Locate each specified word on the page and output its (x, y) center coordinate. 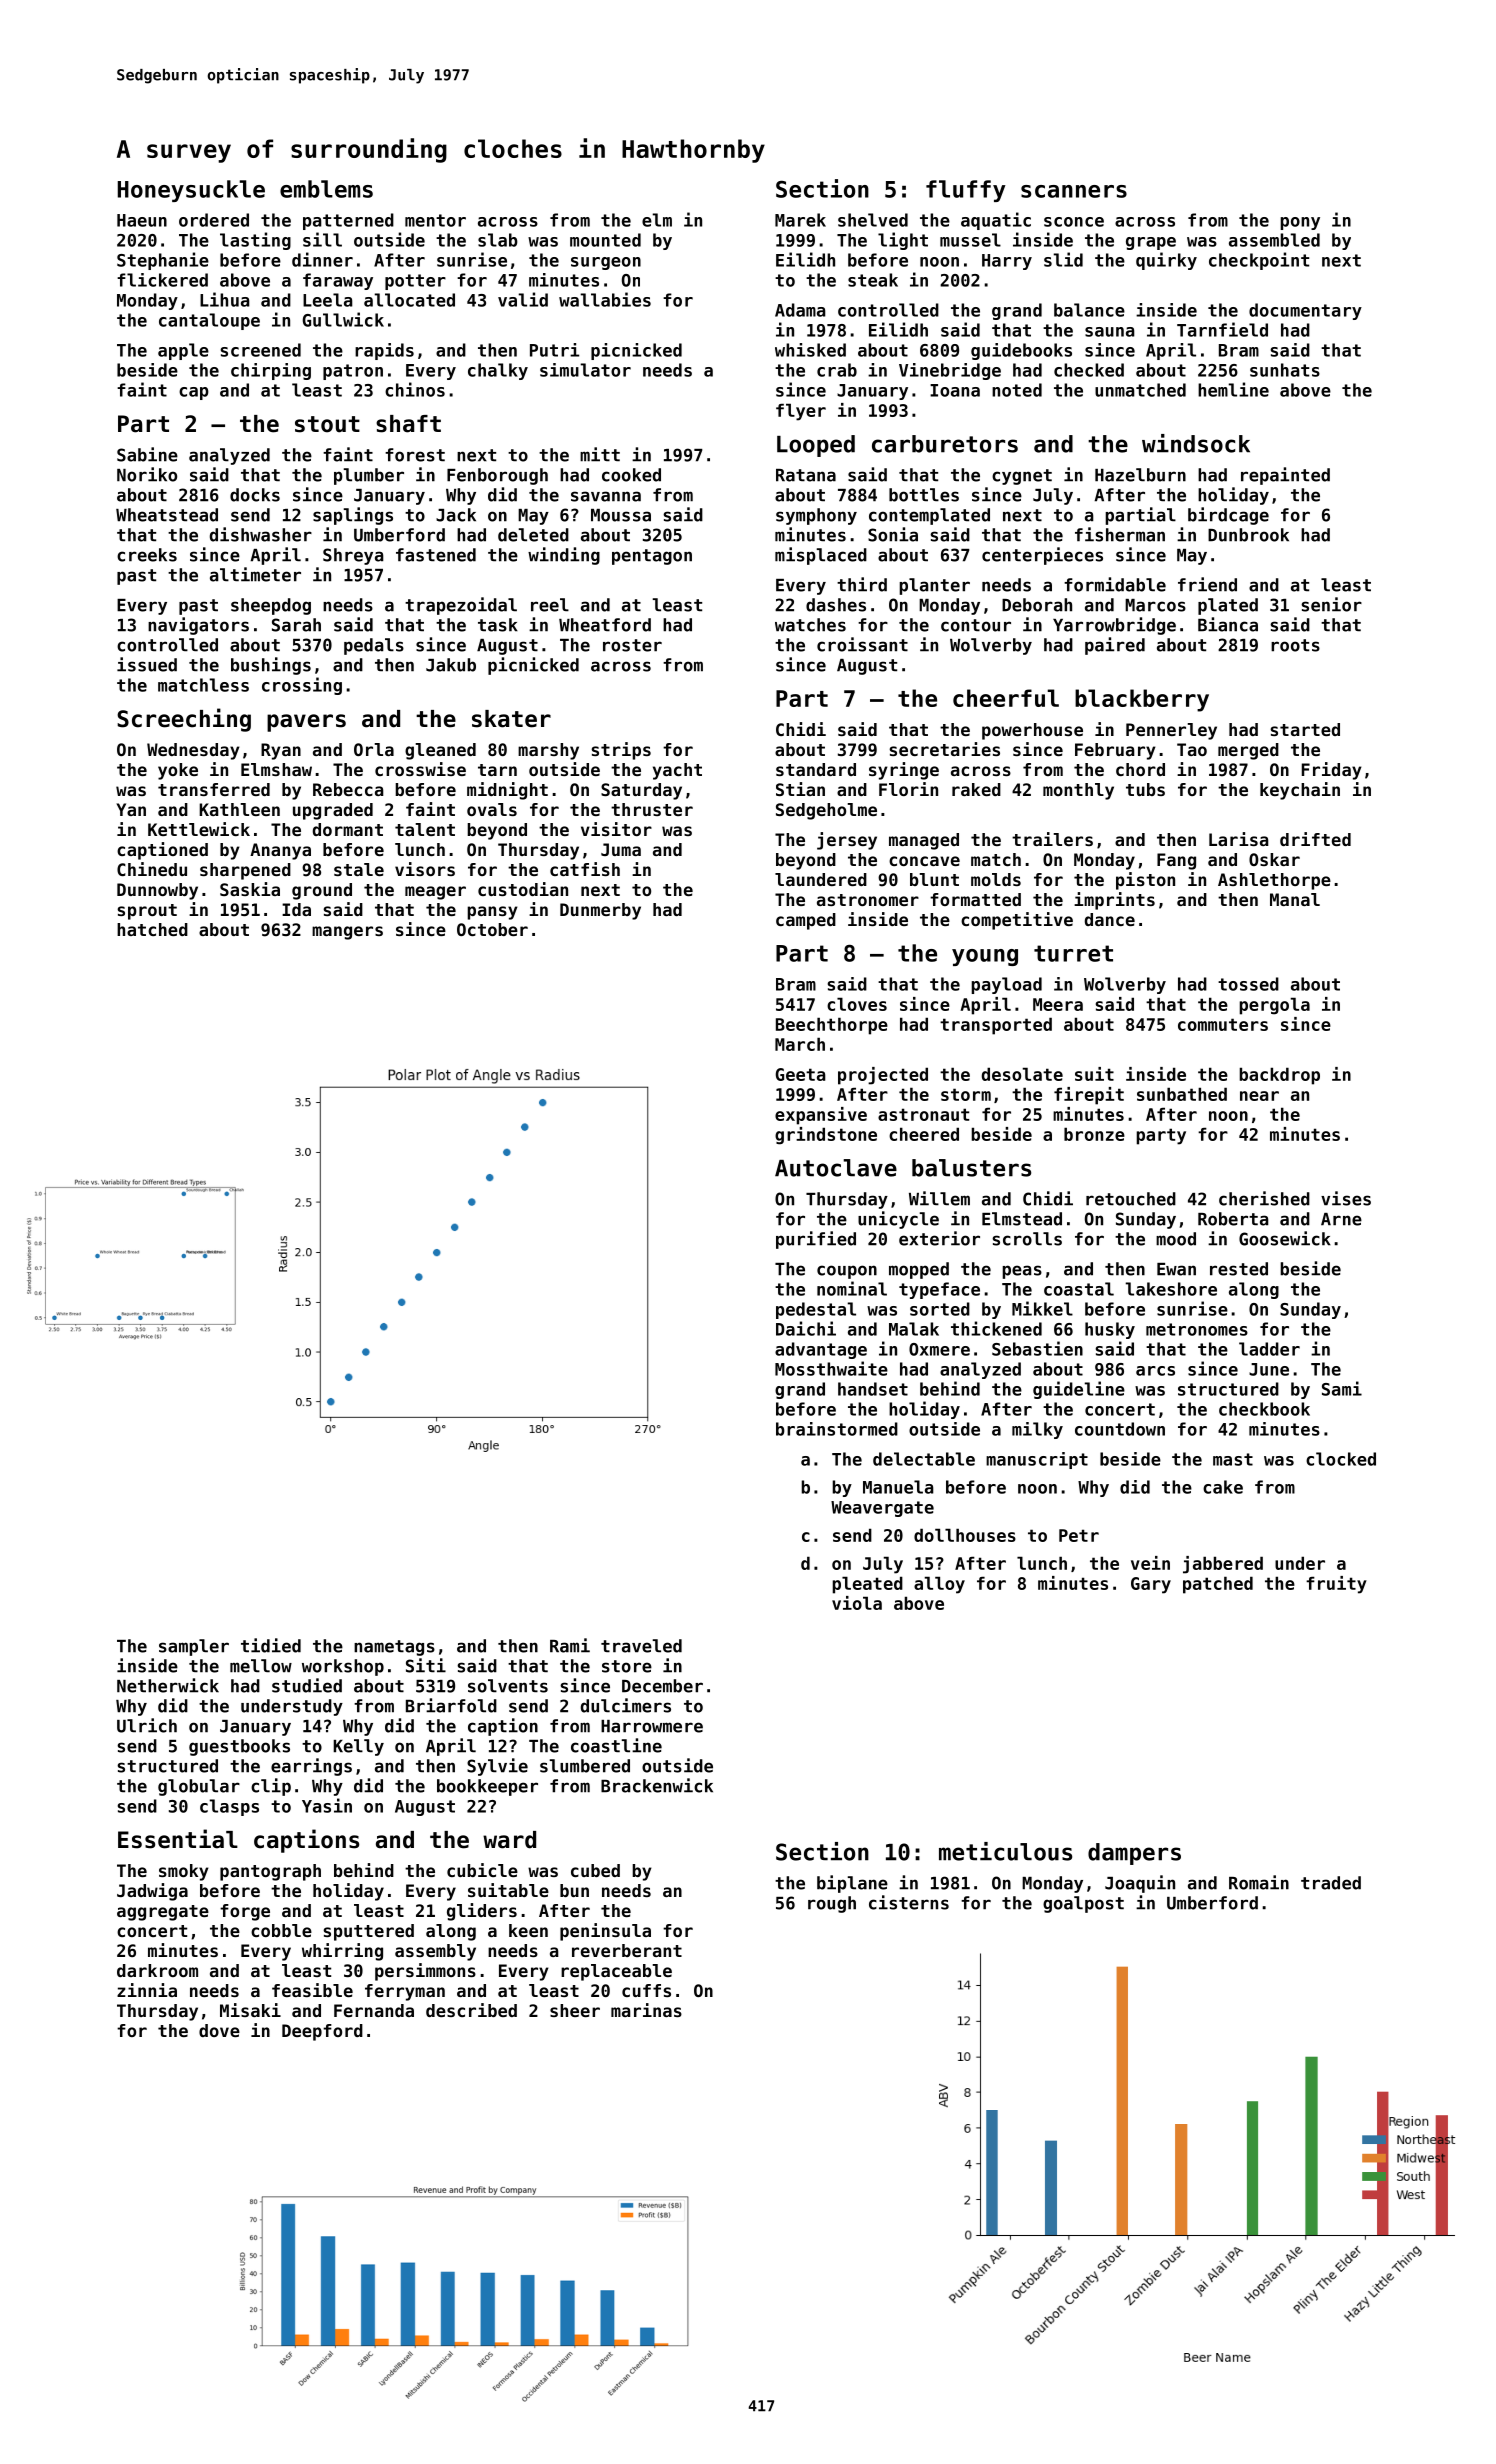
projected (883, 1076)
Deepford (322, 2032)
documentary (1305, 311)
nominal (852, 1288)
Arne (1341, 1219)
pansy (492, 913)
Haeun (142, 220)
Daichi (806, 1328)
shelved (873, 220)
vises (1346, 1198)
